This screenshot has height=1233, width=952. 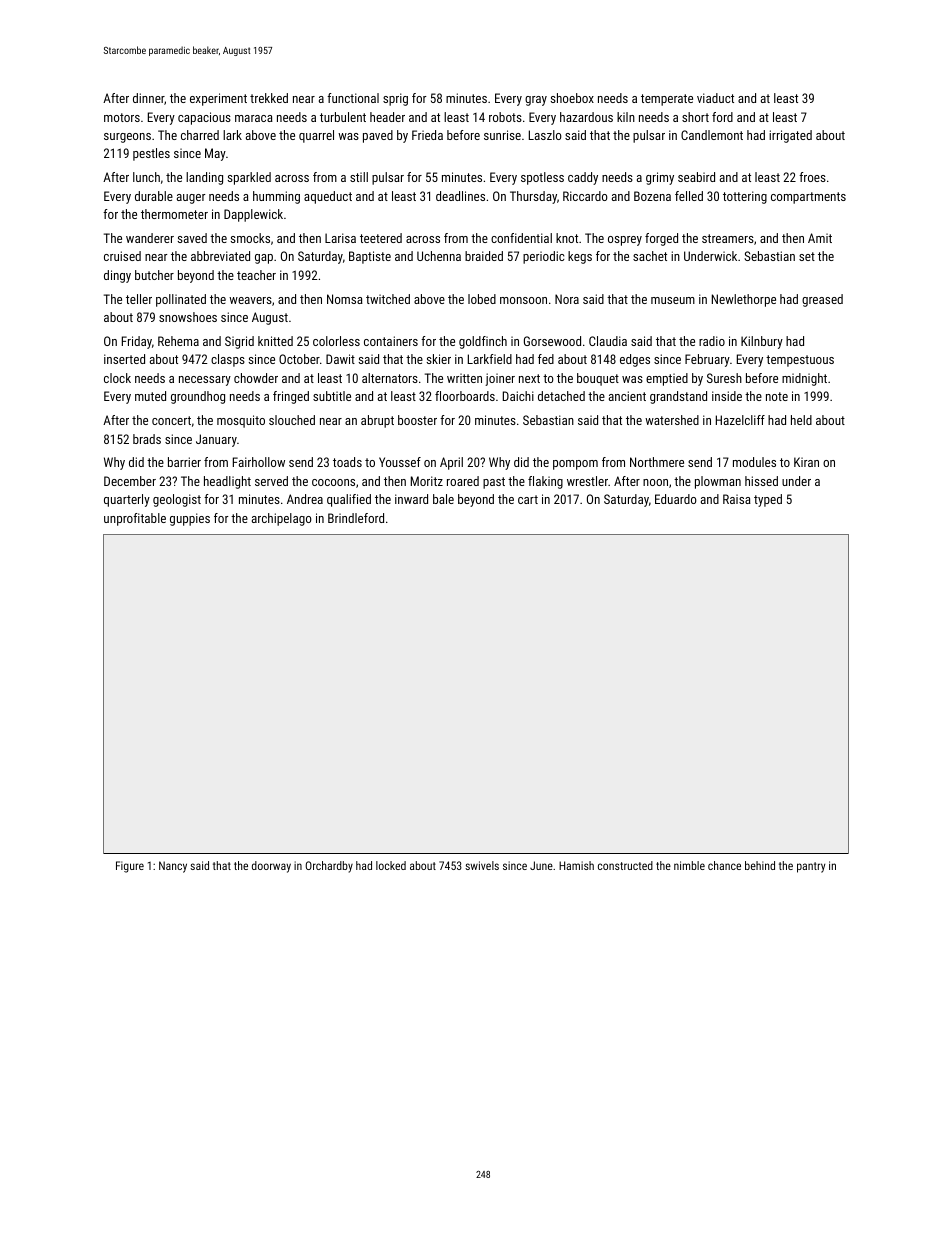 What do you see at coordinates (130, 867) in the screenshot?
I see `Figure` at bounding box center [130, 867].
